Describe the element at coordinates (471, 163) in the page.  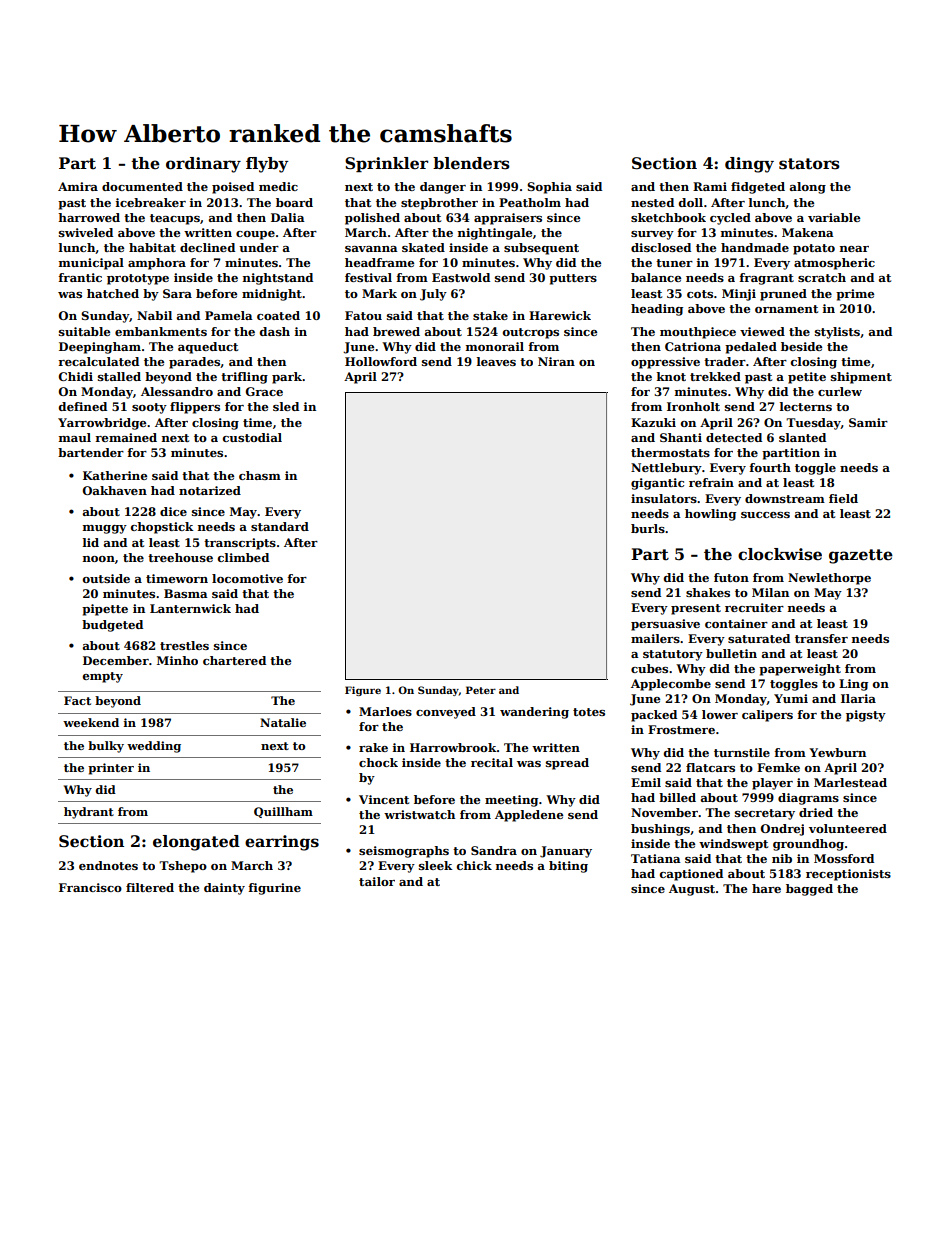
I see `blenders` at that location.
